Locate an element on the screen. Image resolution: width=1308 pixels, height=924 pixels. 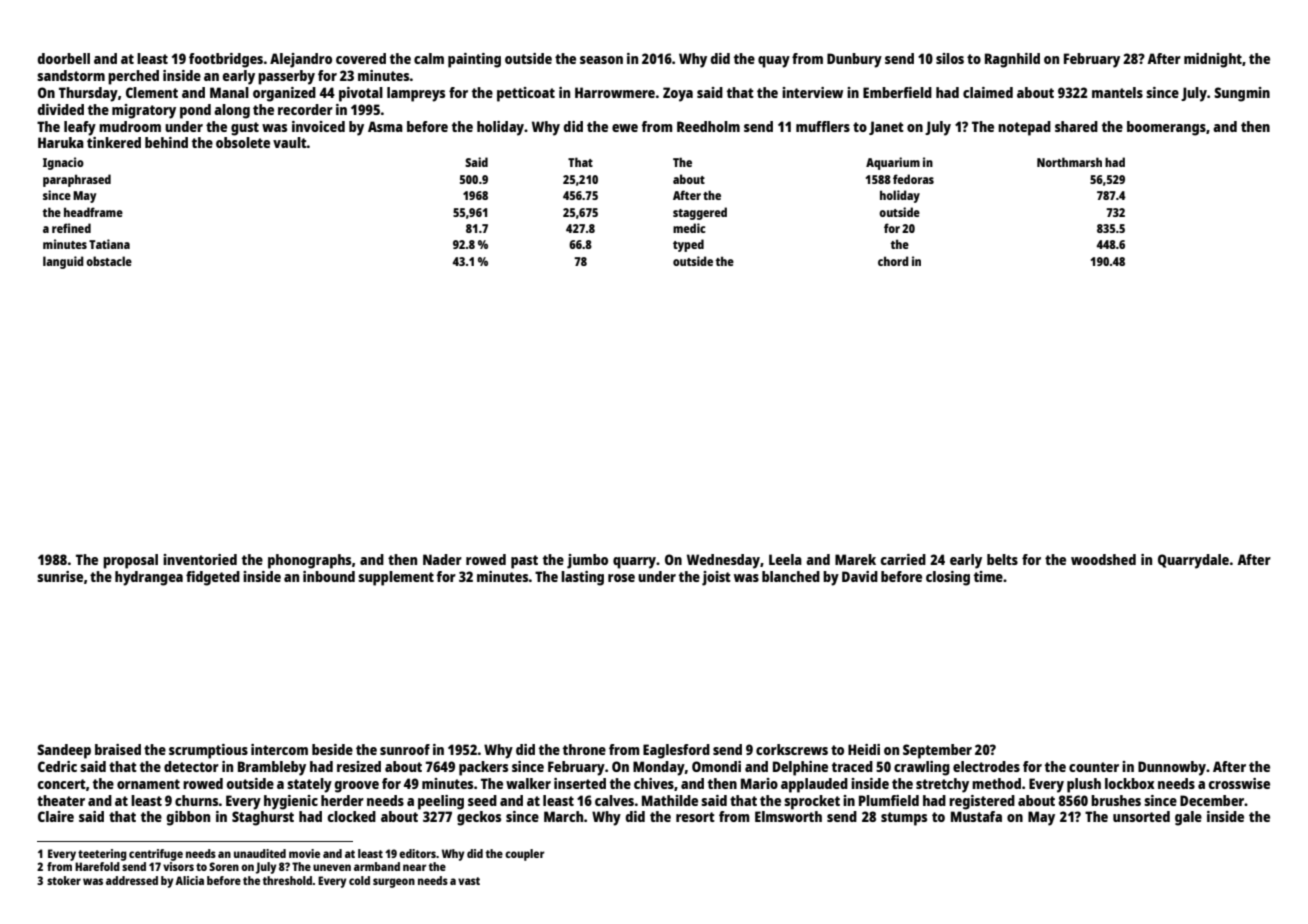
chord is located at coordinates (893, 261).
